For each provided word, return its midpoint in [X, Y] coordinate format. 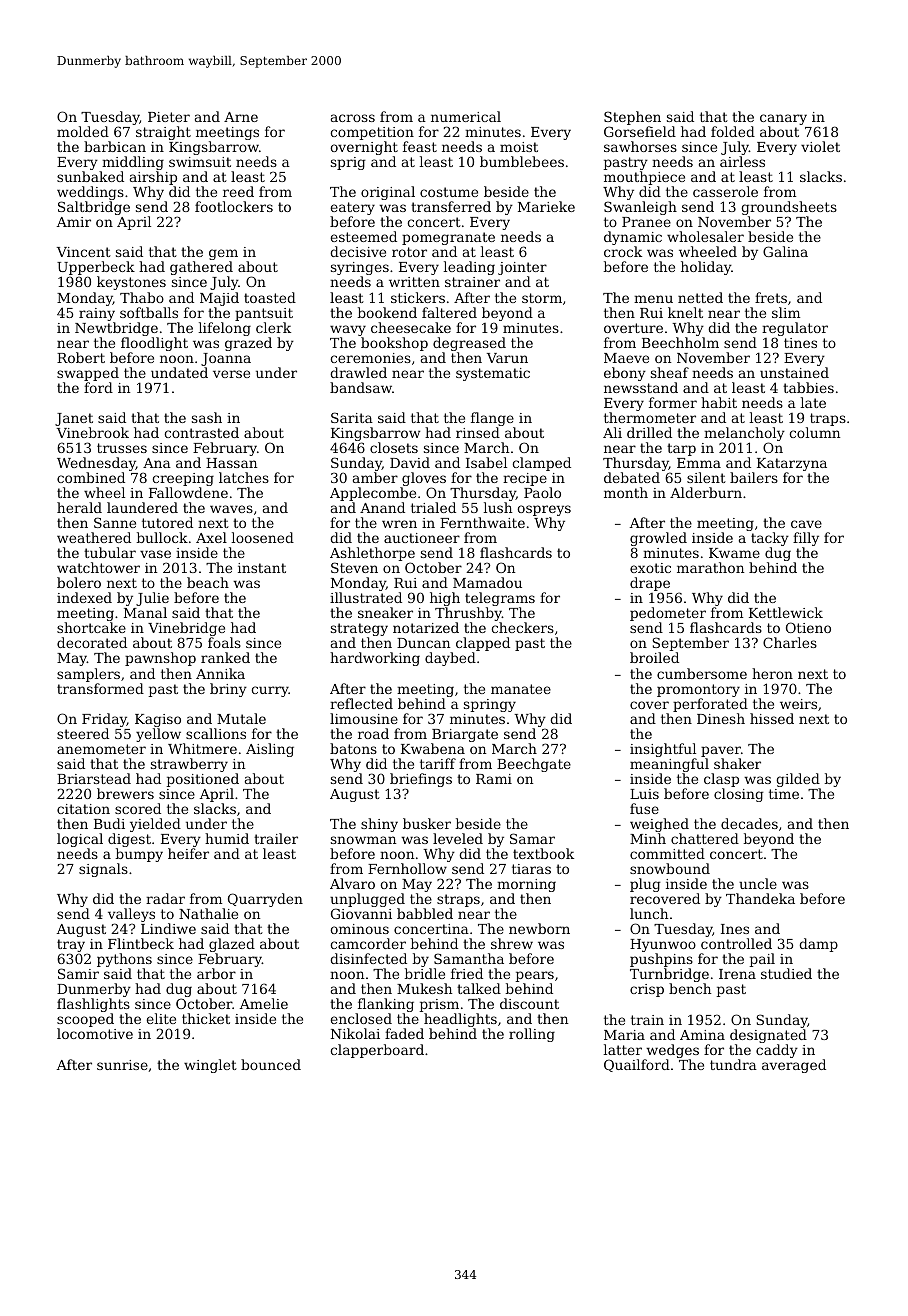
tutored [167, 522]
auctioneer [422, 538]
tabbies [808, 387]
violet [820, 146]
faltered [449, 312]
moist [519, 147]
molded [83, 131]
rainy [97, 314]
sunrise [122, 1065]
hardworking [375, 659]
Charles [790, 642]
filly [806, 539]
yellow [158, 735]
